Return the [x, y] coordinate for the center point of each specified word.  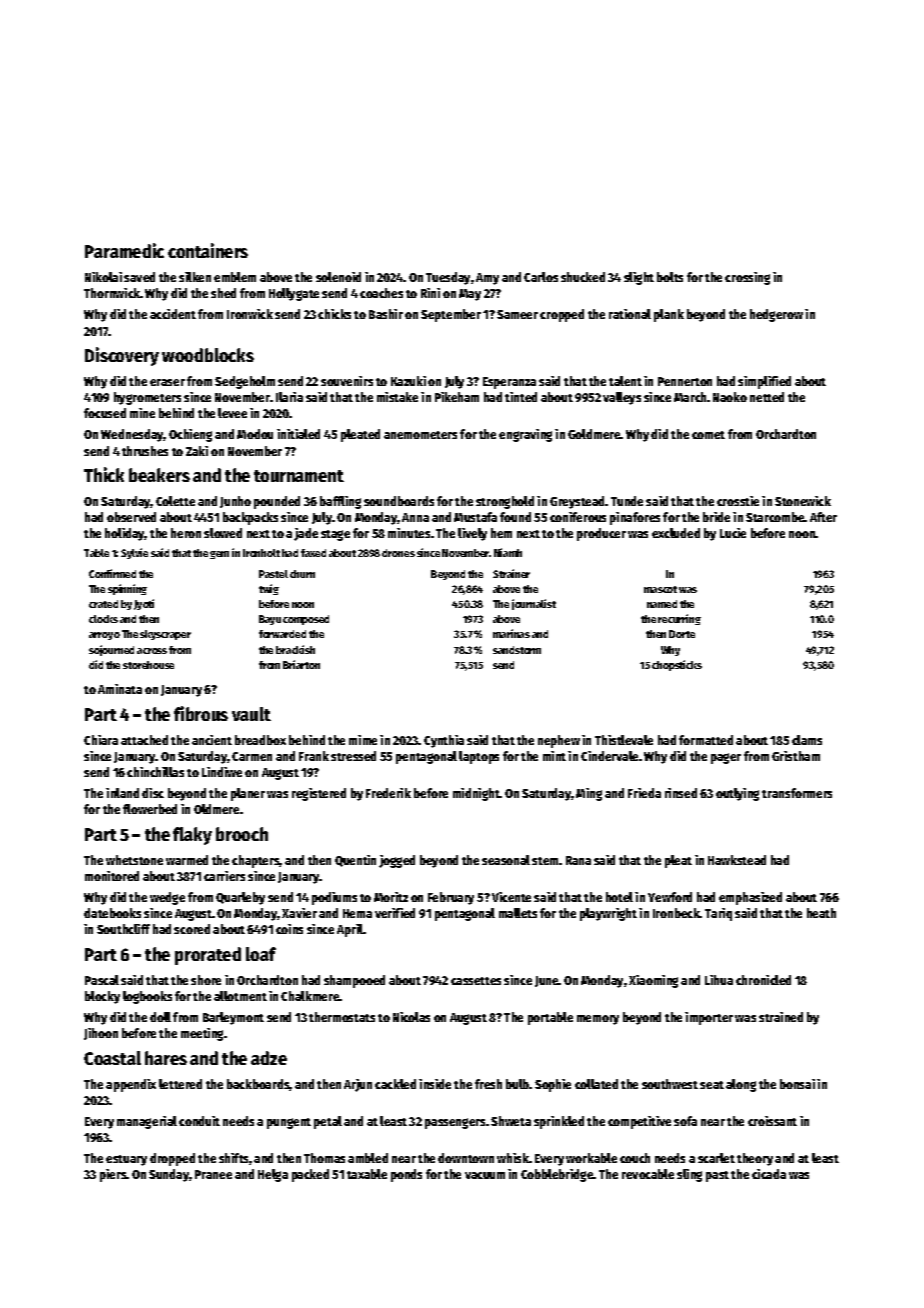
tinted [521, 397]
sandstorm [517, 650]
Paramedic [124, 250]
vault [251, 714]
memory [598, 1020]
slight [639, 278]
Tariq [718, 914]
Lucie [733, 533]
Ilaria [289, 397]
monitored [112, 876]
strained [781, 1017]
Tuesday [448, 278]
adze [269, 1058]
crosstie [738, 501]
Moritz [391, 897]
